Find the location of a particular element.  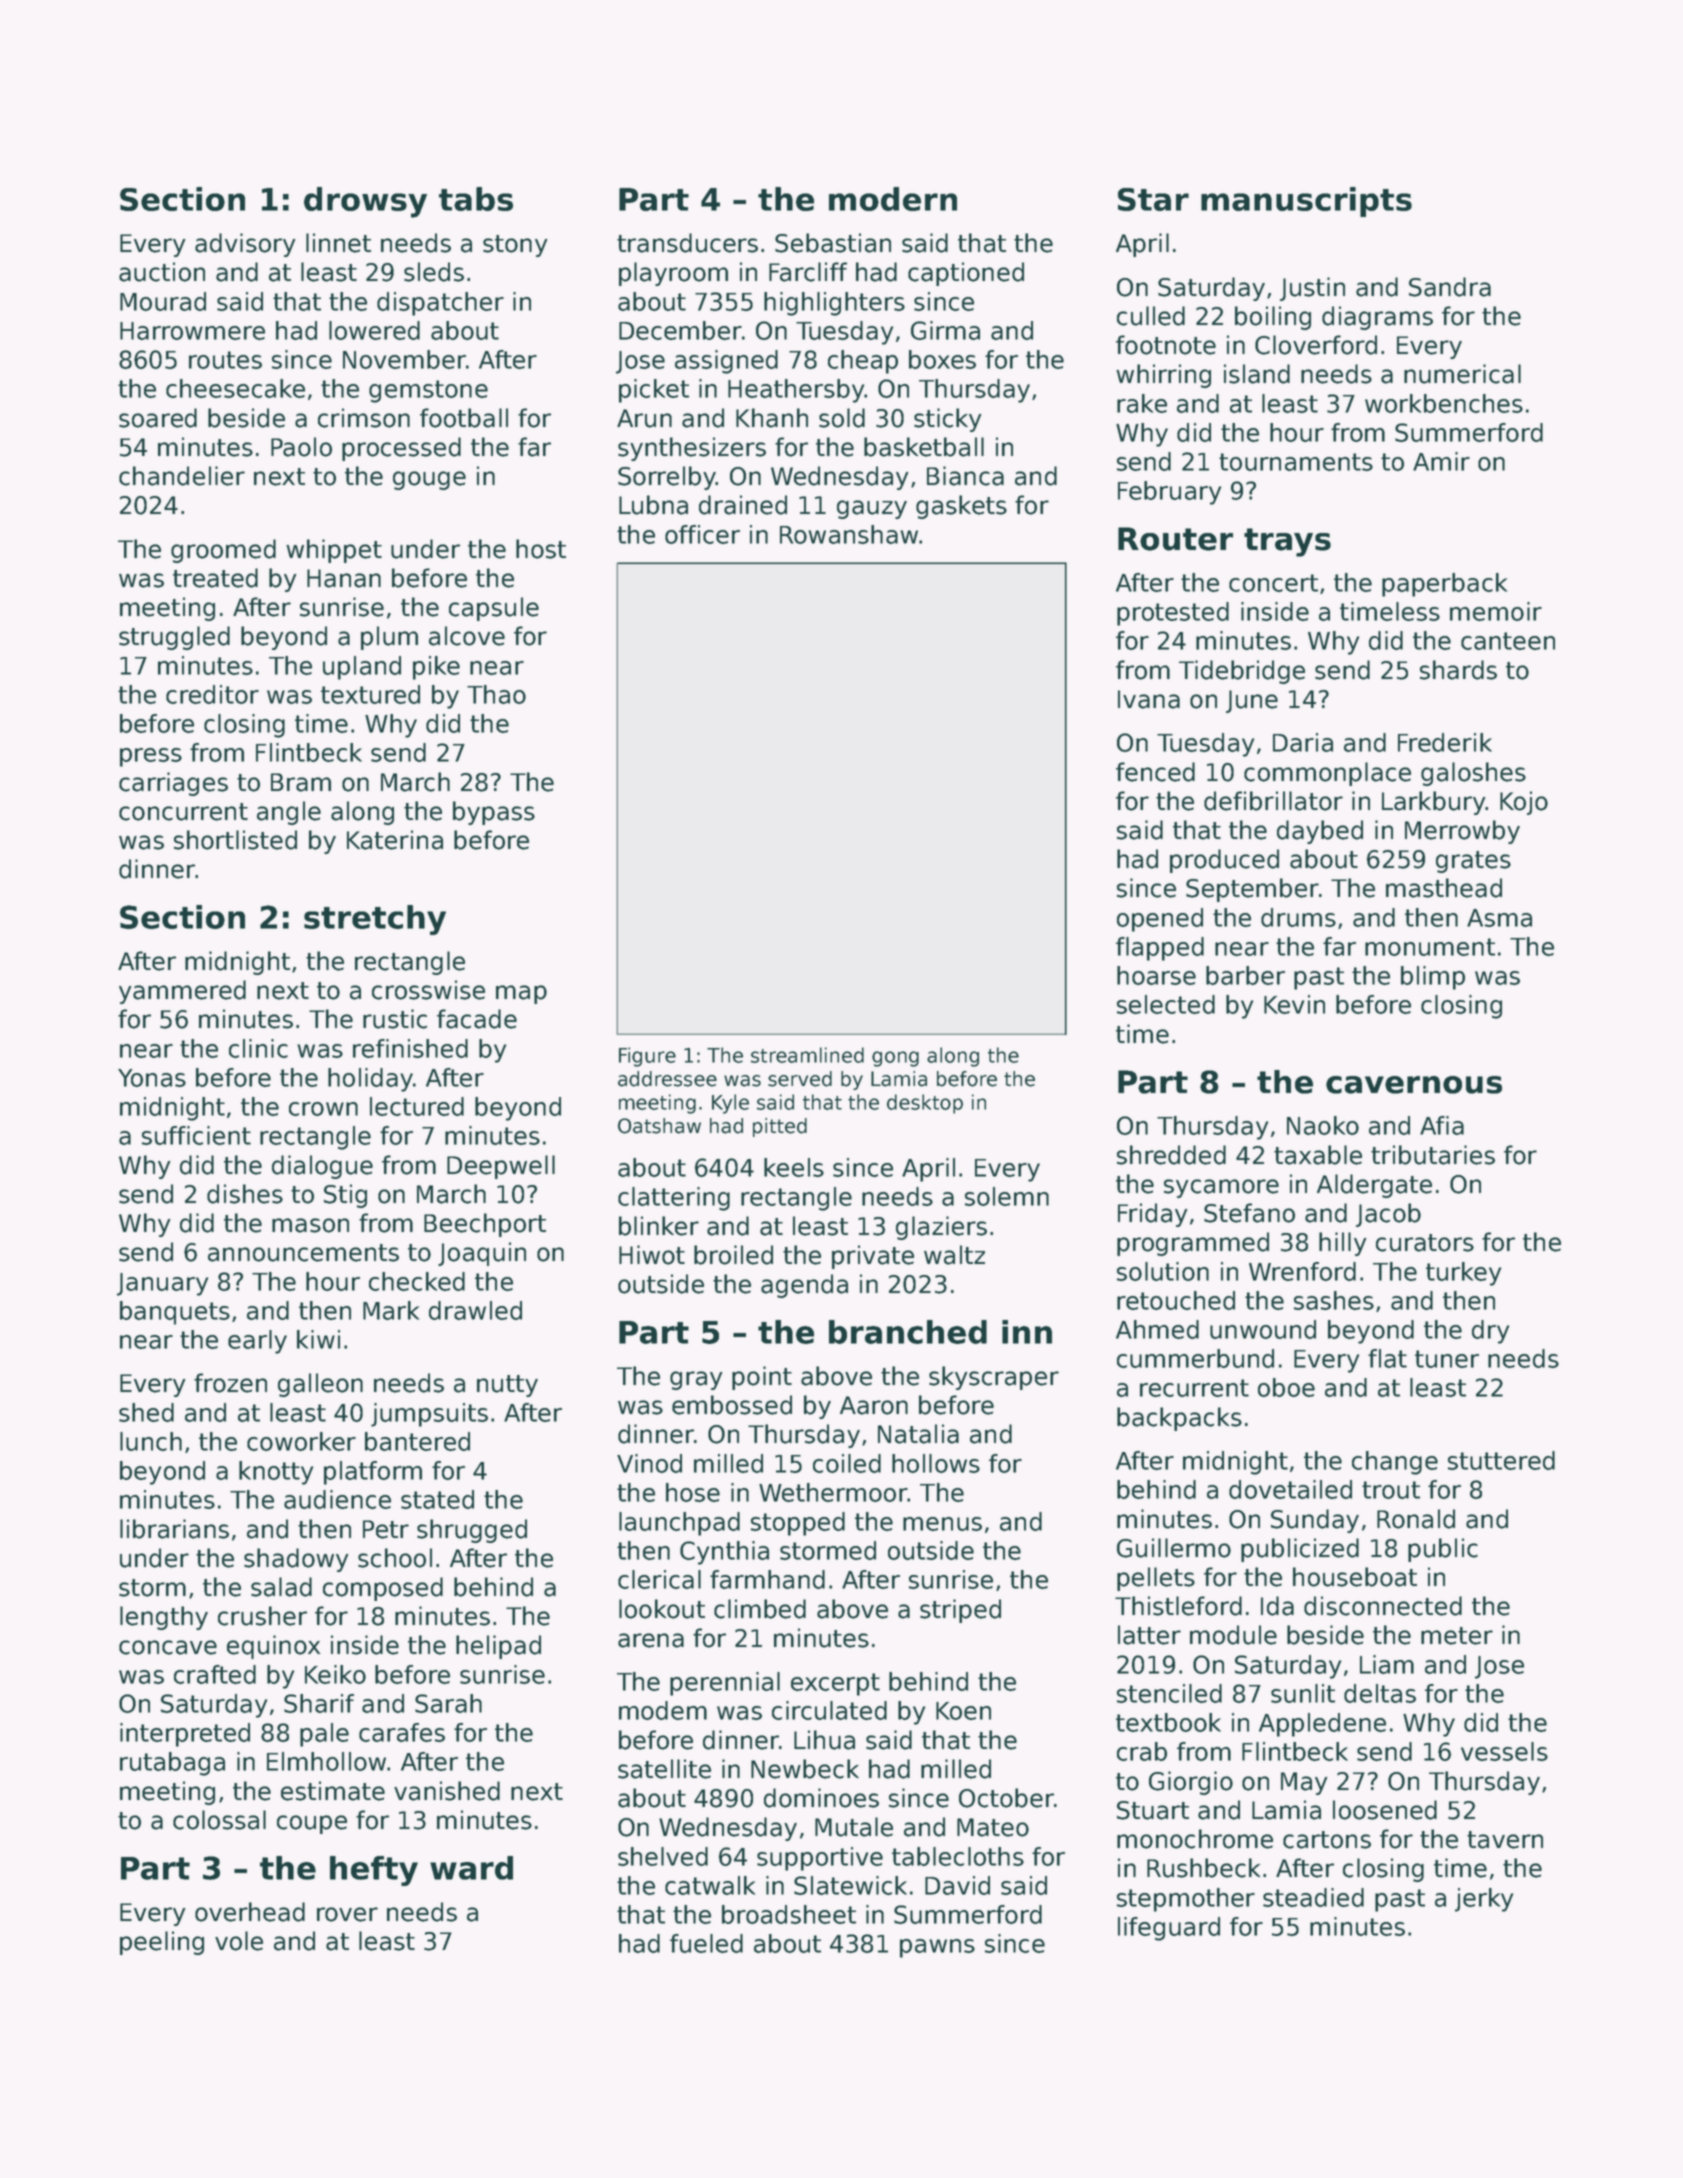

overhead is located at coordinates (250, 1912).
